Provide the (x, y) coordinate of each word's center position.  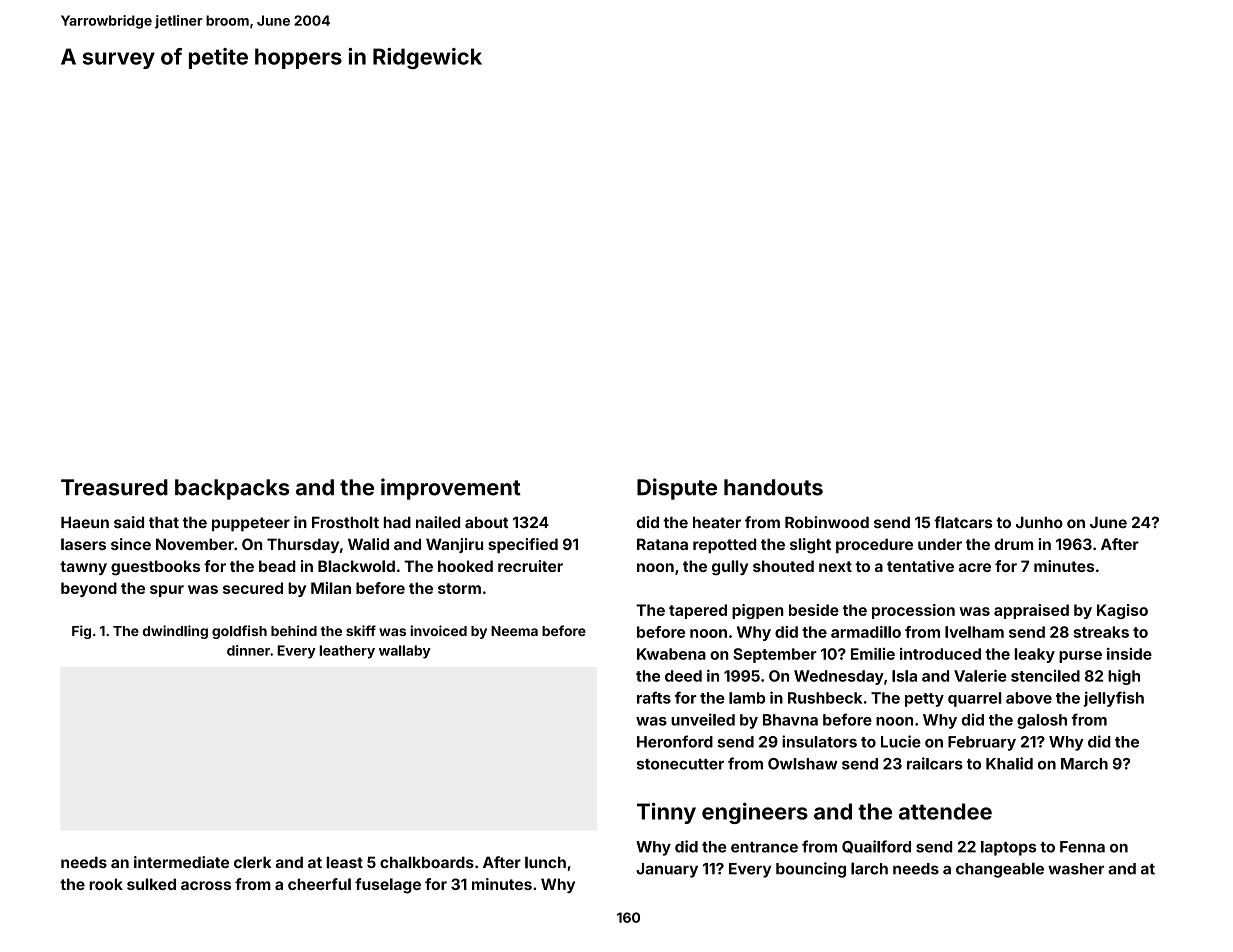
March (1084, 764)
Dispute (677, 489)
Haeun (85, 522)
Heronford (675, 741)
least (344, 862)
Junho (1039, 522)
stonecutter (680, 764)
